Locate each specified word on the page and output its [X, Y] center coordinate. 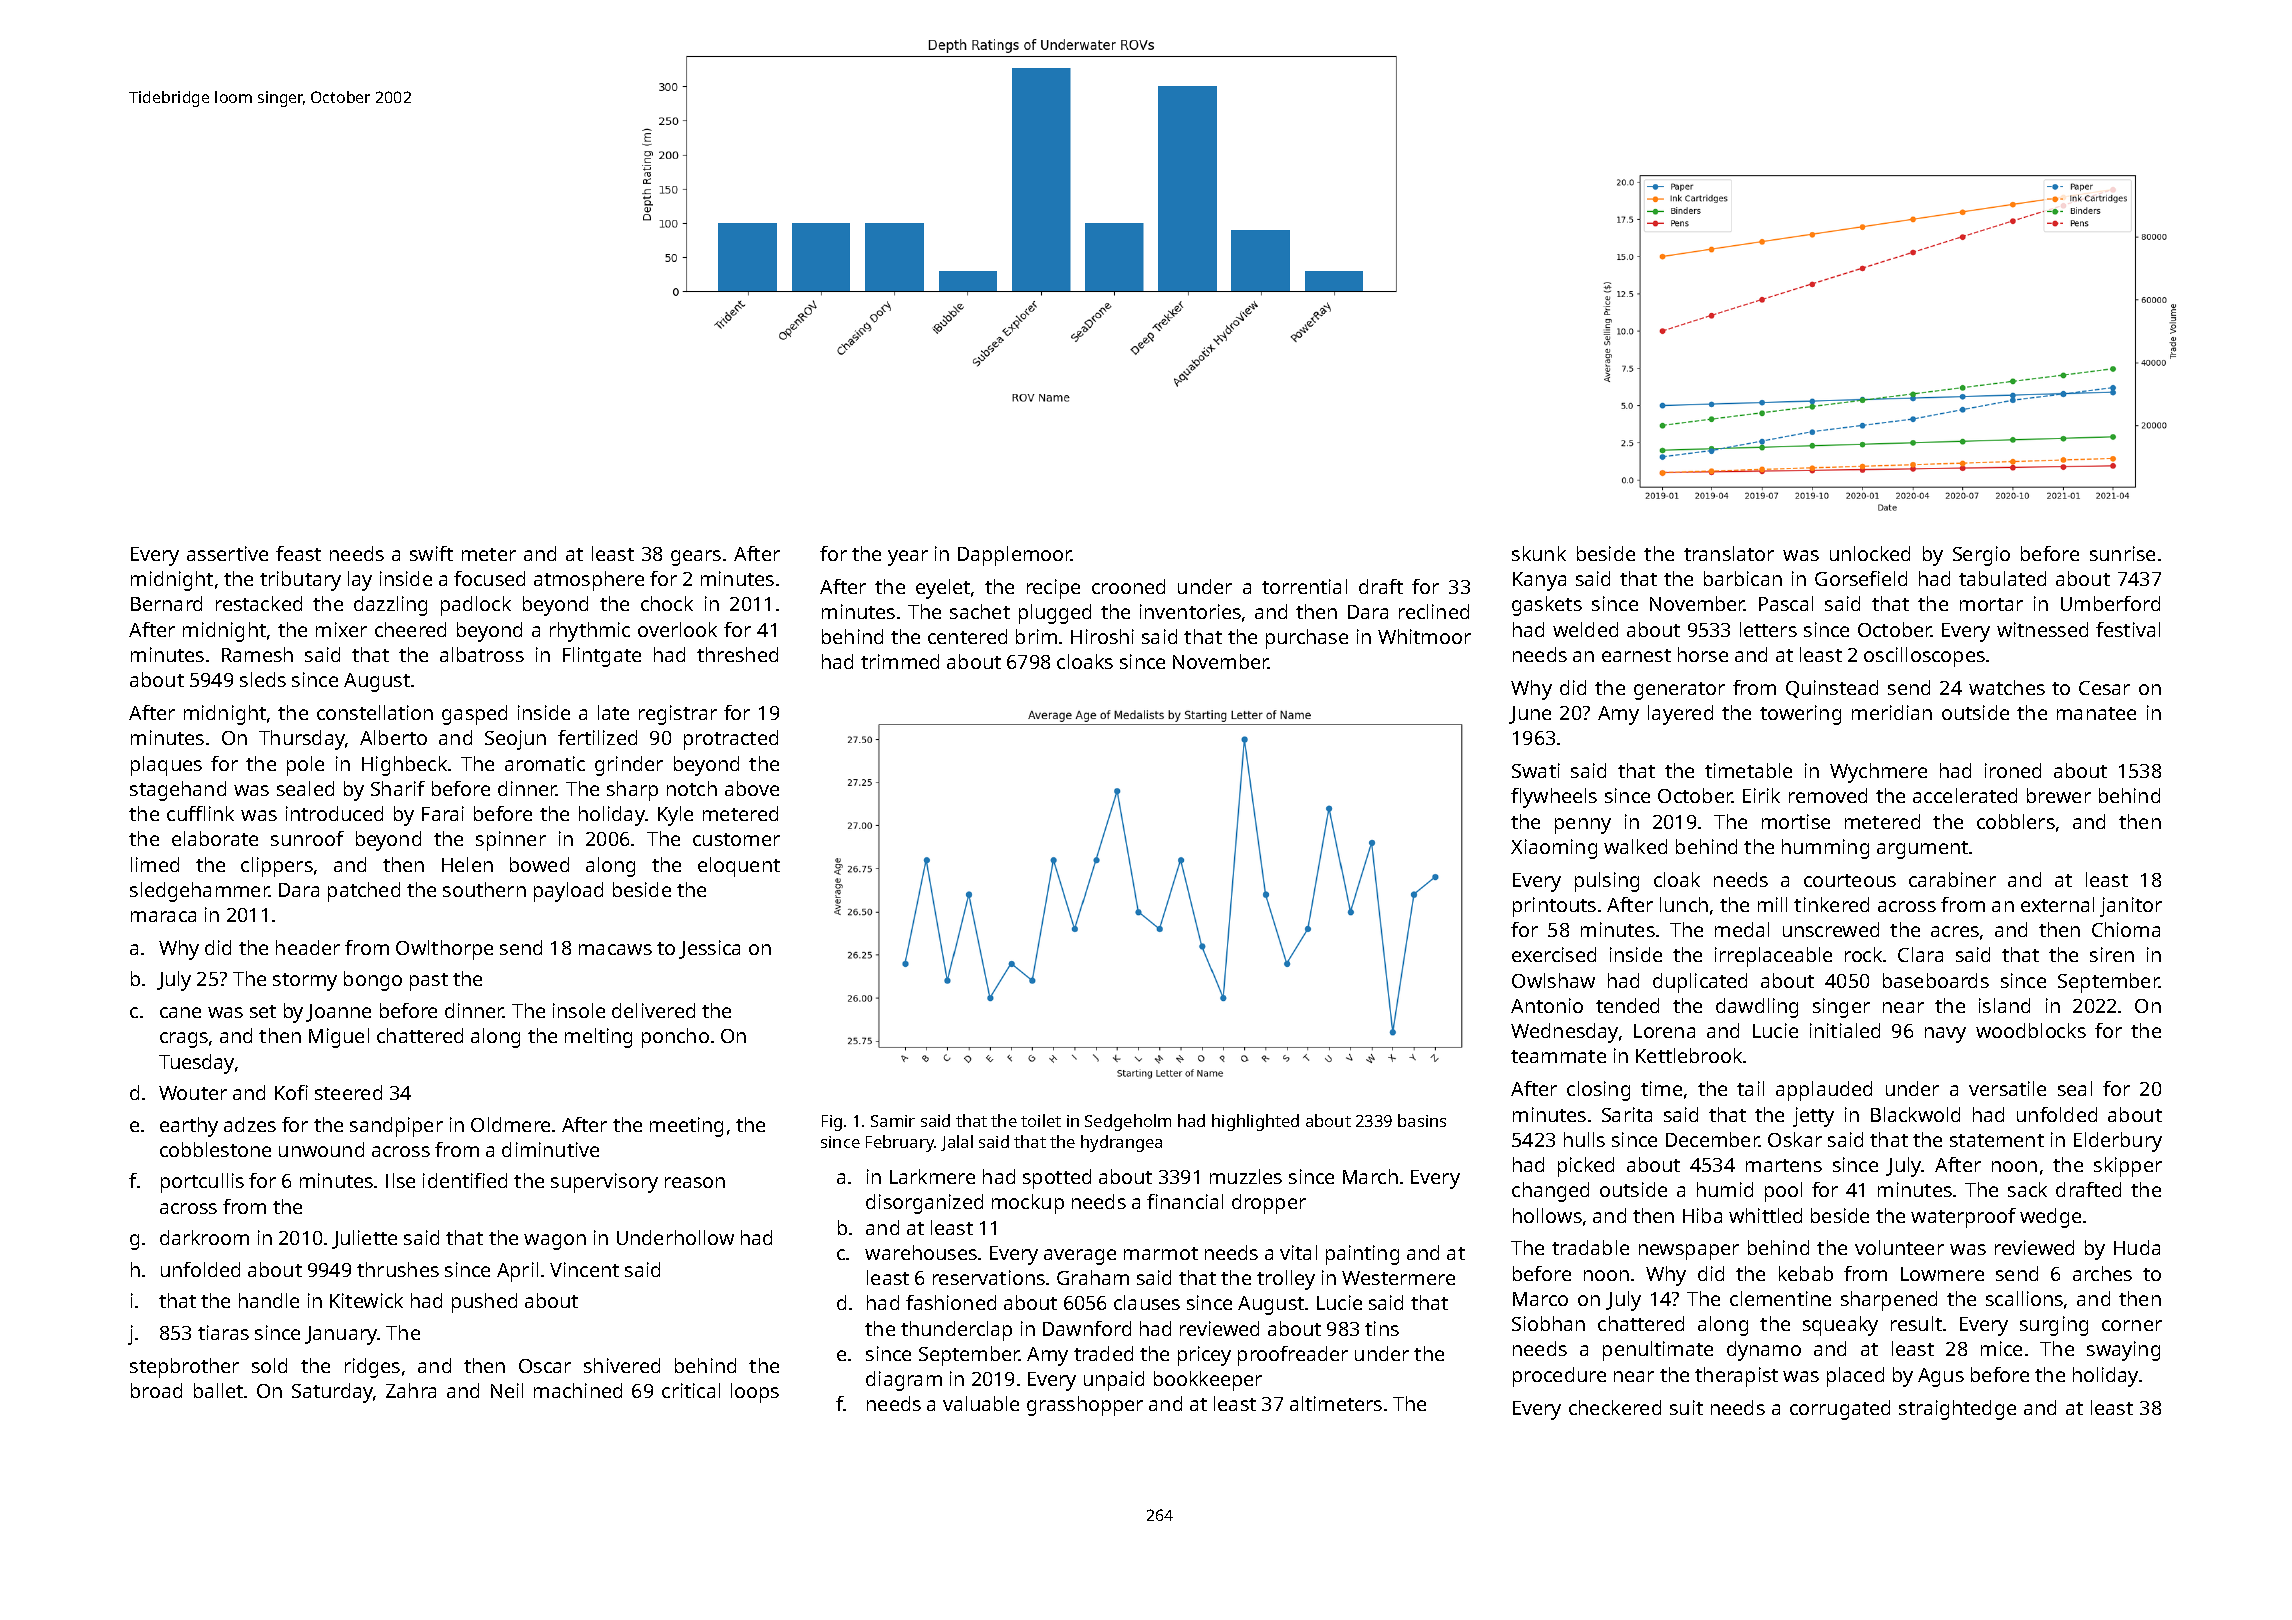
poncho [675, 1038]
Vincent [584, 1269]
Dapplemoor [1015, 556]
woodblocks [2031, 1030]
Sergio [1981, 556]
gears [696, 558]
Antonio [1547, 1005]
